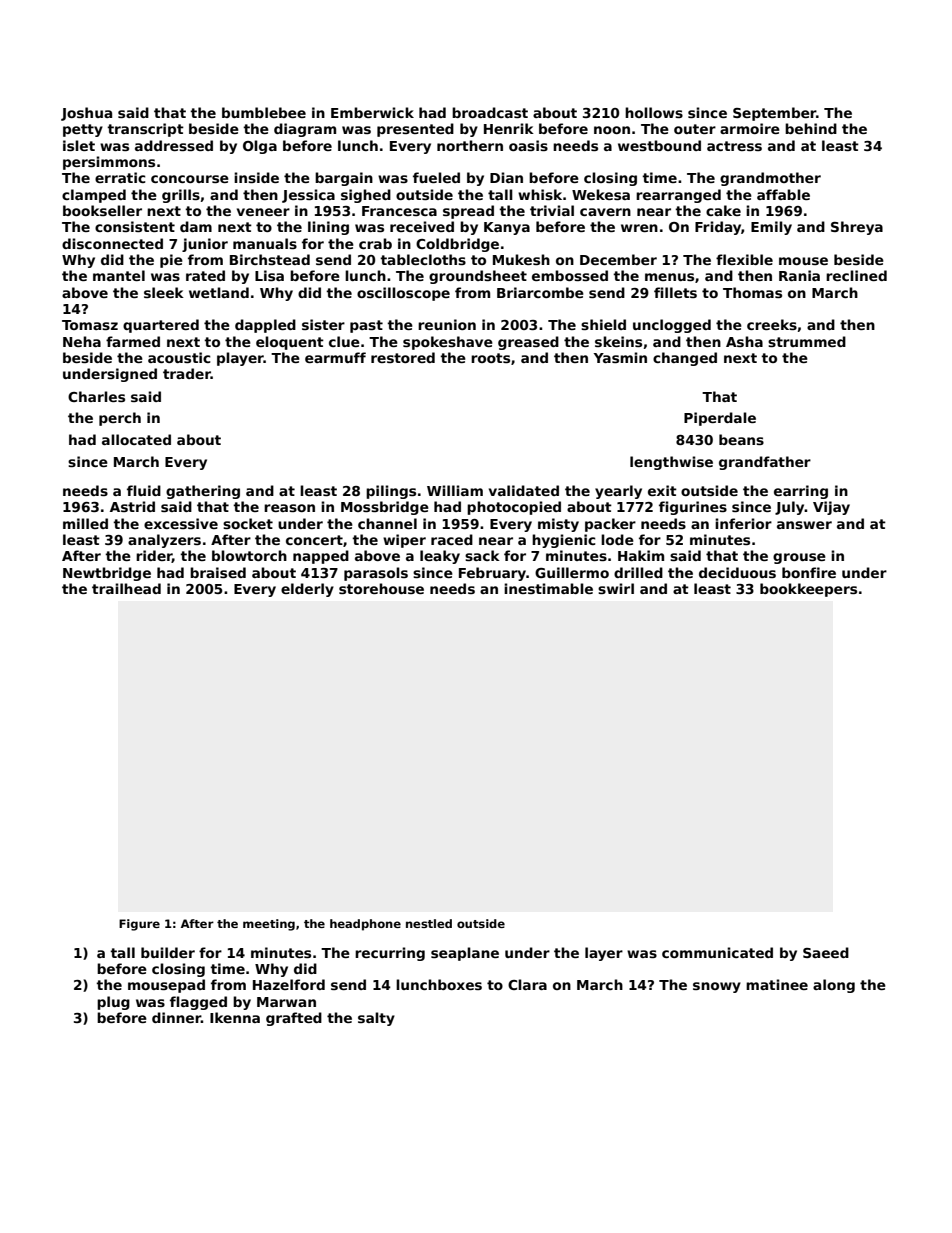 This image has width=952, height=1233. I want to click on plug, so click(113, 1003).
